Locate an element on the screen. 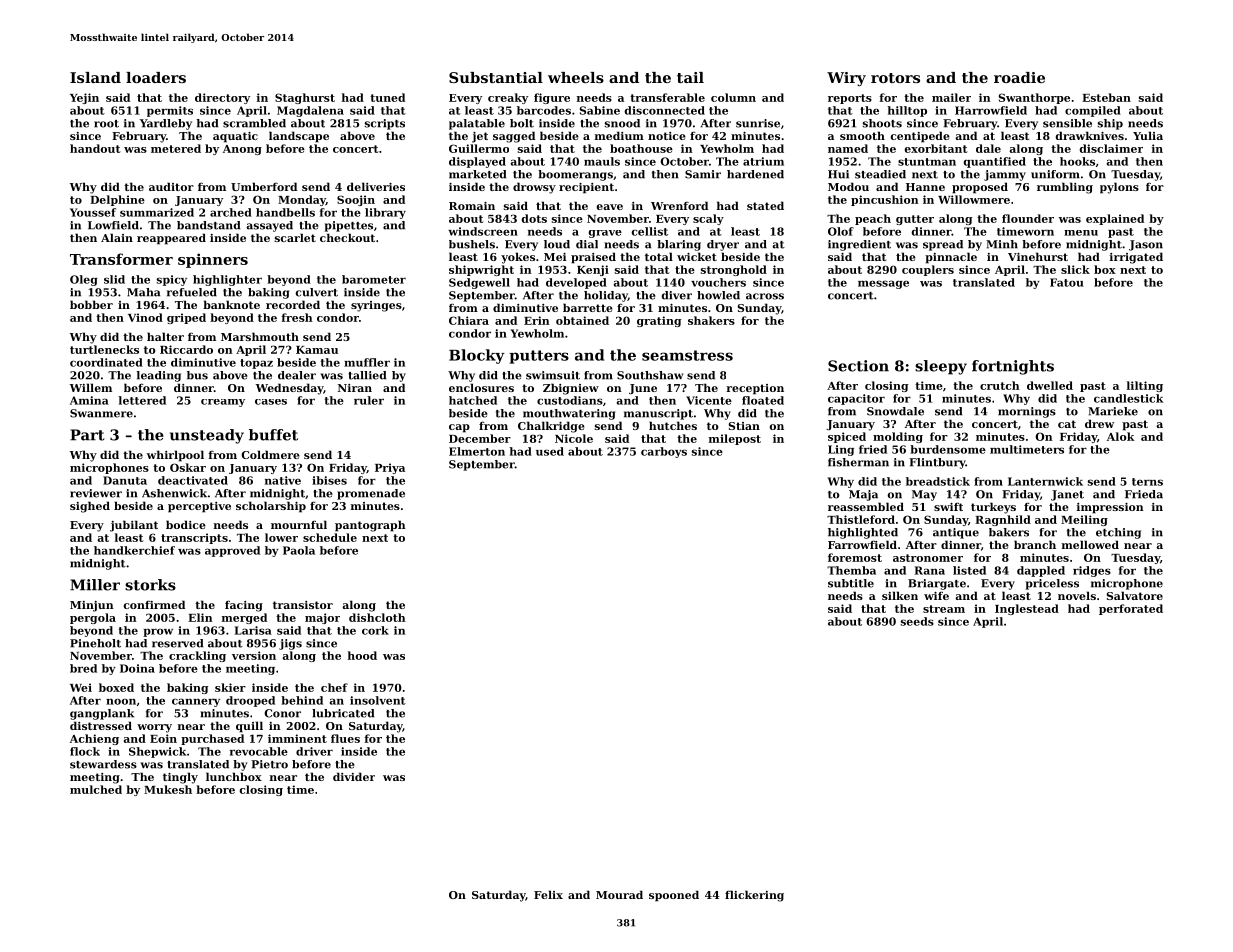  terns is located at coordinates (1147, 482).
